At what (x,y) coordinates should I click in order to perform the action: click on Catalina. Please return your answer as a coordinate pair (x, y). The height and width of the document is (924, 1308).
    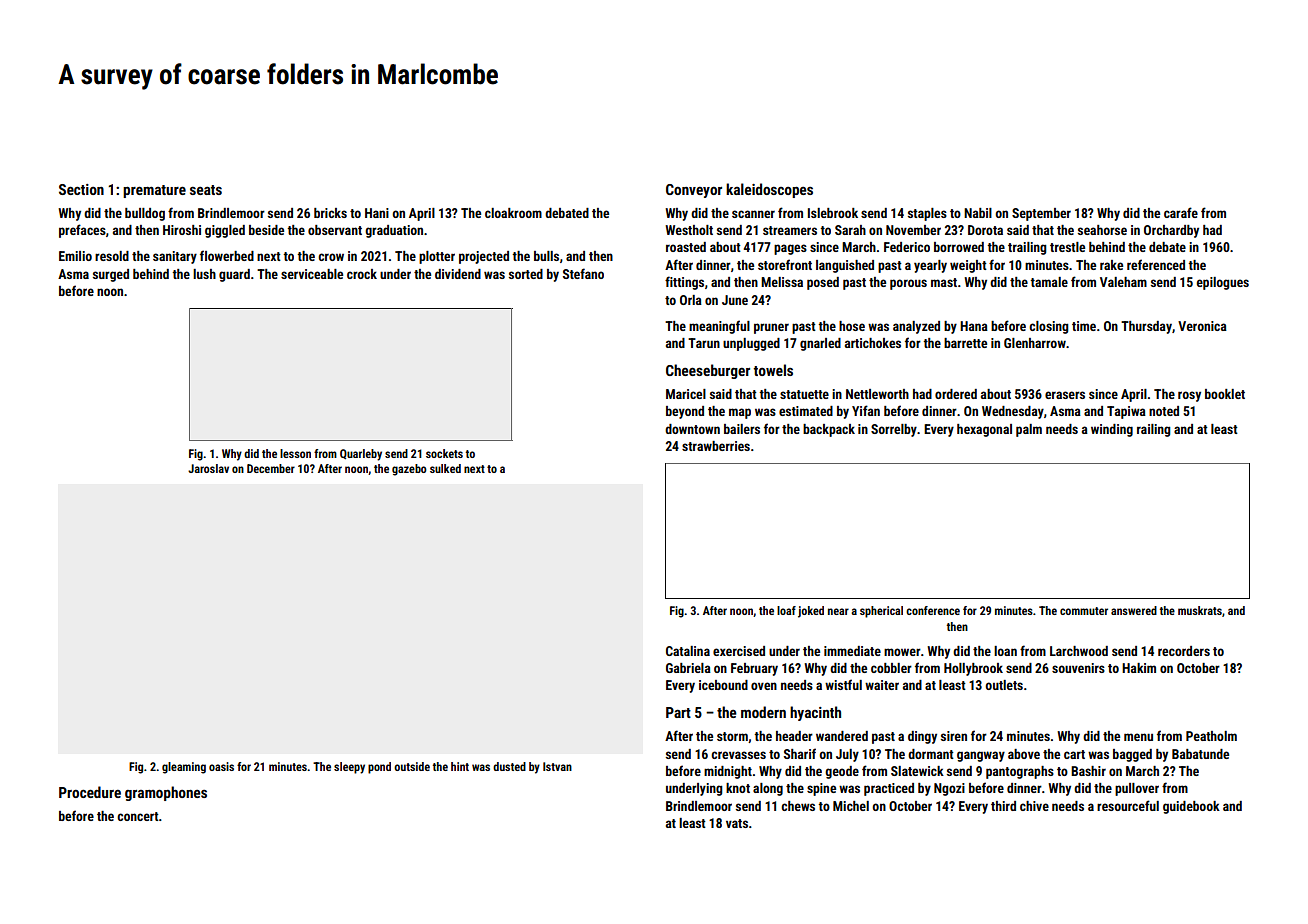
    Looking at the image, I should click on (688, 651).
